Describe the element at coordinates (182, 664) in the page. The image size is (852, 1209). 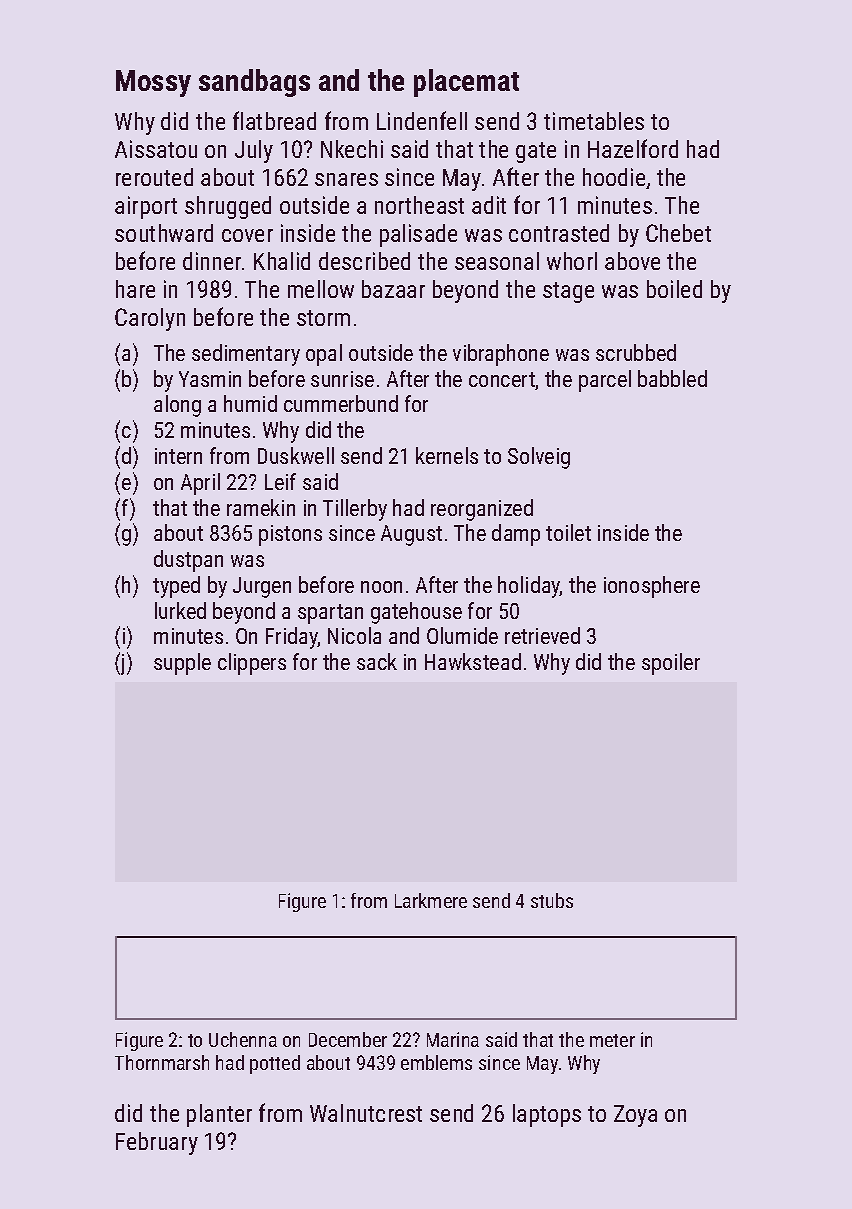
I see `supple` at that location.
